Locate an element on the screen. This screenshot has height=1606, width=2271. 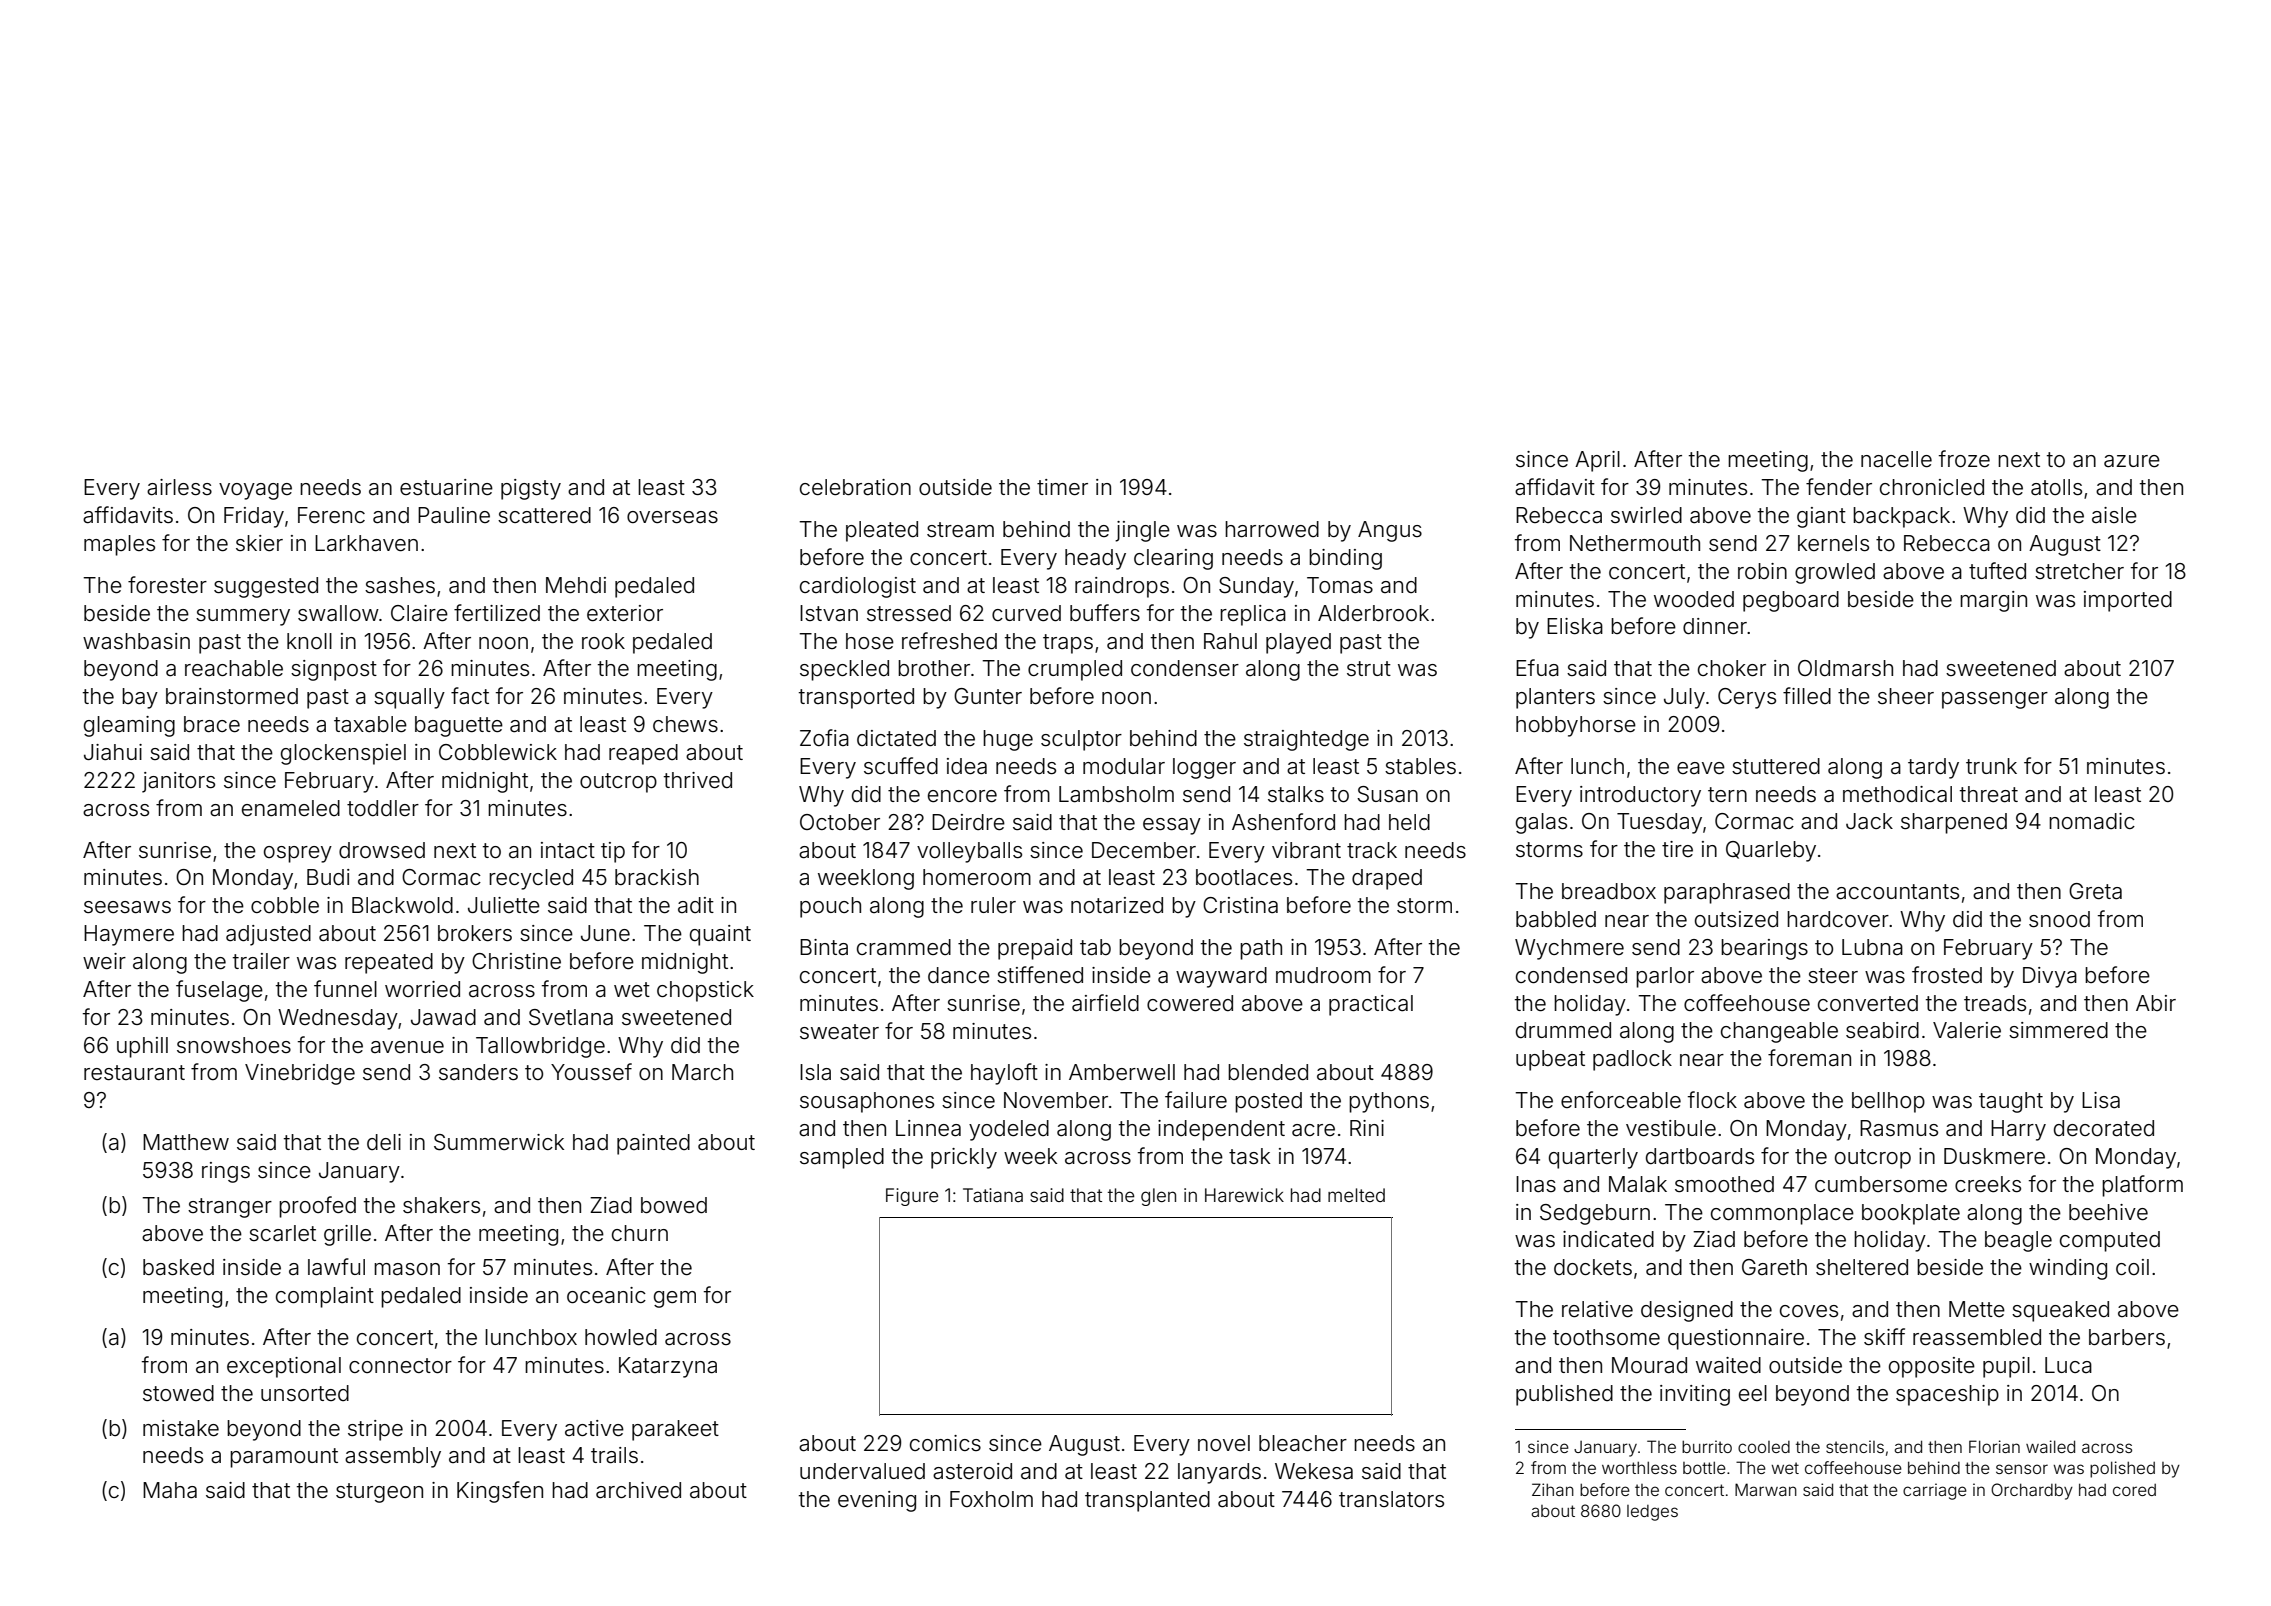
evening is located at coordinates (877, 1501).
